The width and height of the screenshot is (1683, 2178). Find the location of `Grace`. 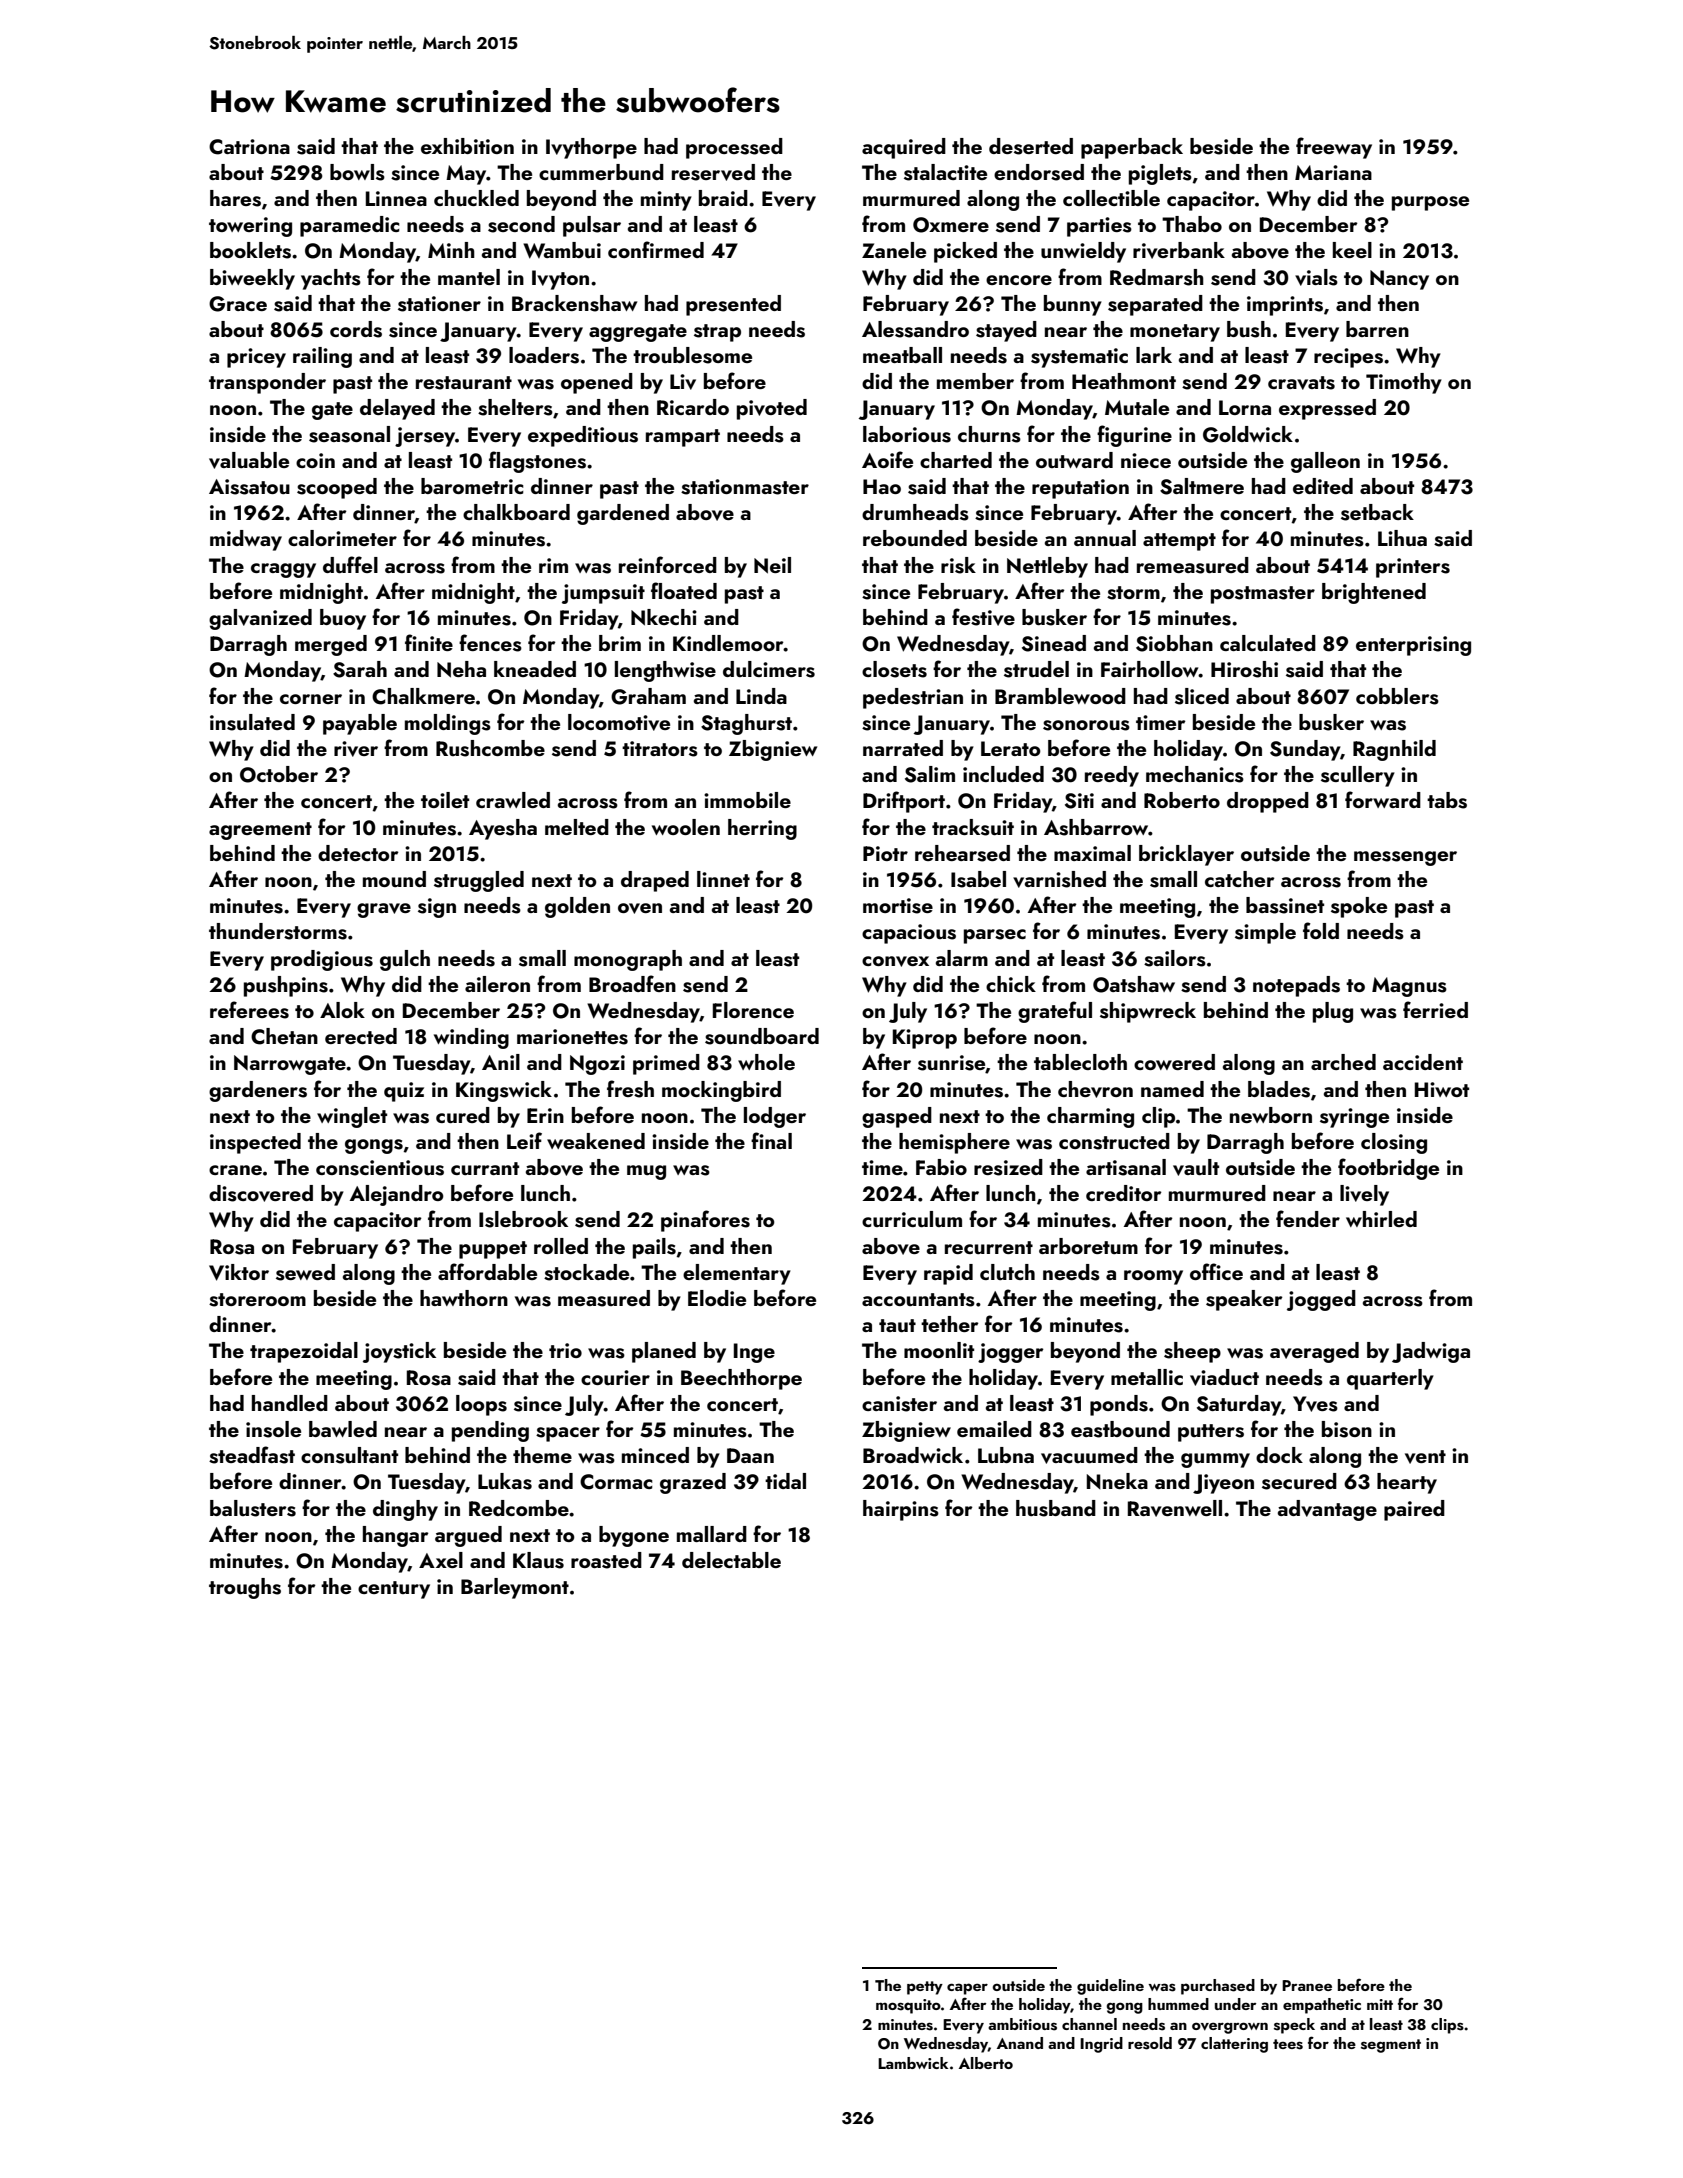

Grace is located at coordinates (238, 304).
